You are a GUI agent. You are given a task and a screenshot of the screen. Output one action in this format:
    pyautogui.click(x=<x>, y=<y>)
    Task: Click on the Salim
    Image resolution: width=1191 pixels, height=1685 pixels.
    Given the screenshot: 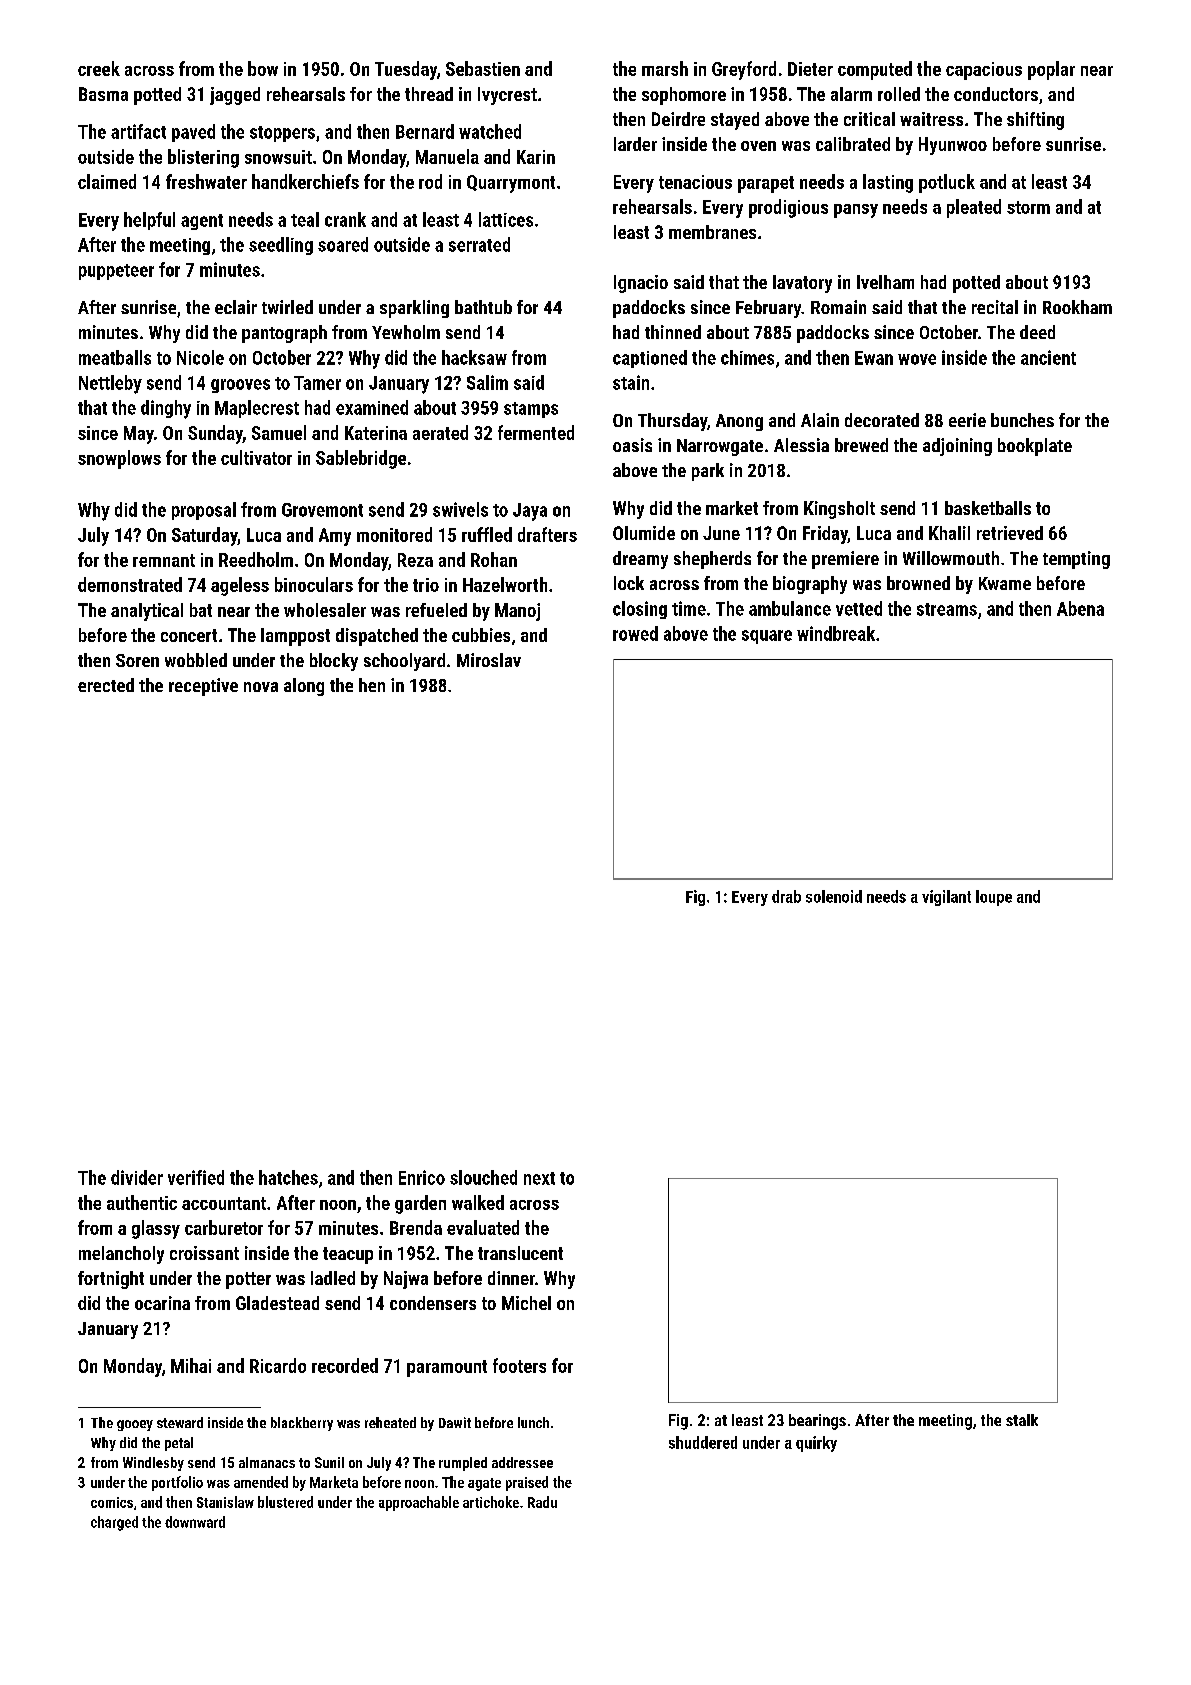 What is the action you would take?
    pyautogui.click(x=487, y=382)
